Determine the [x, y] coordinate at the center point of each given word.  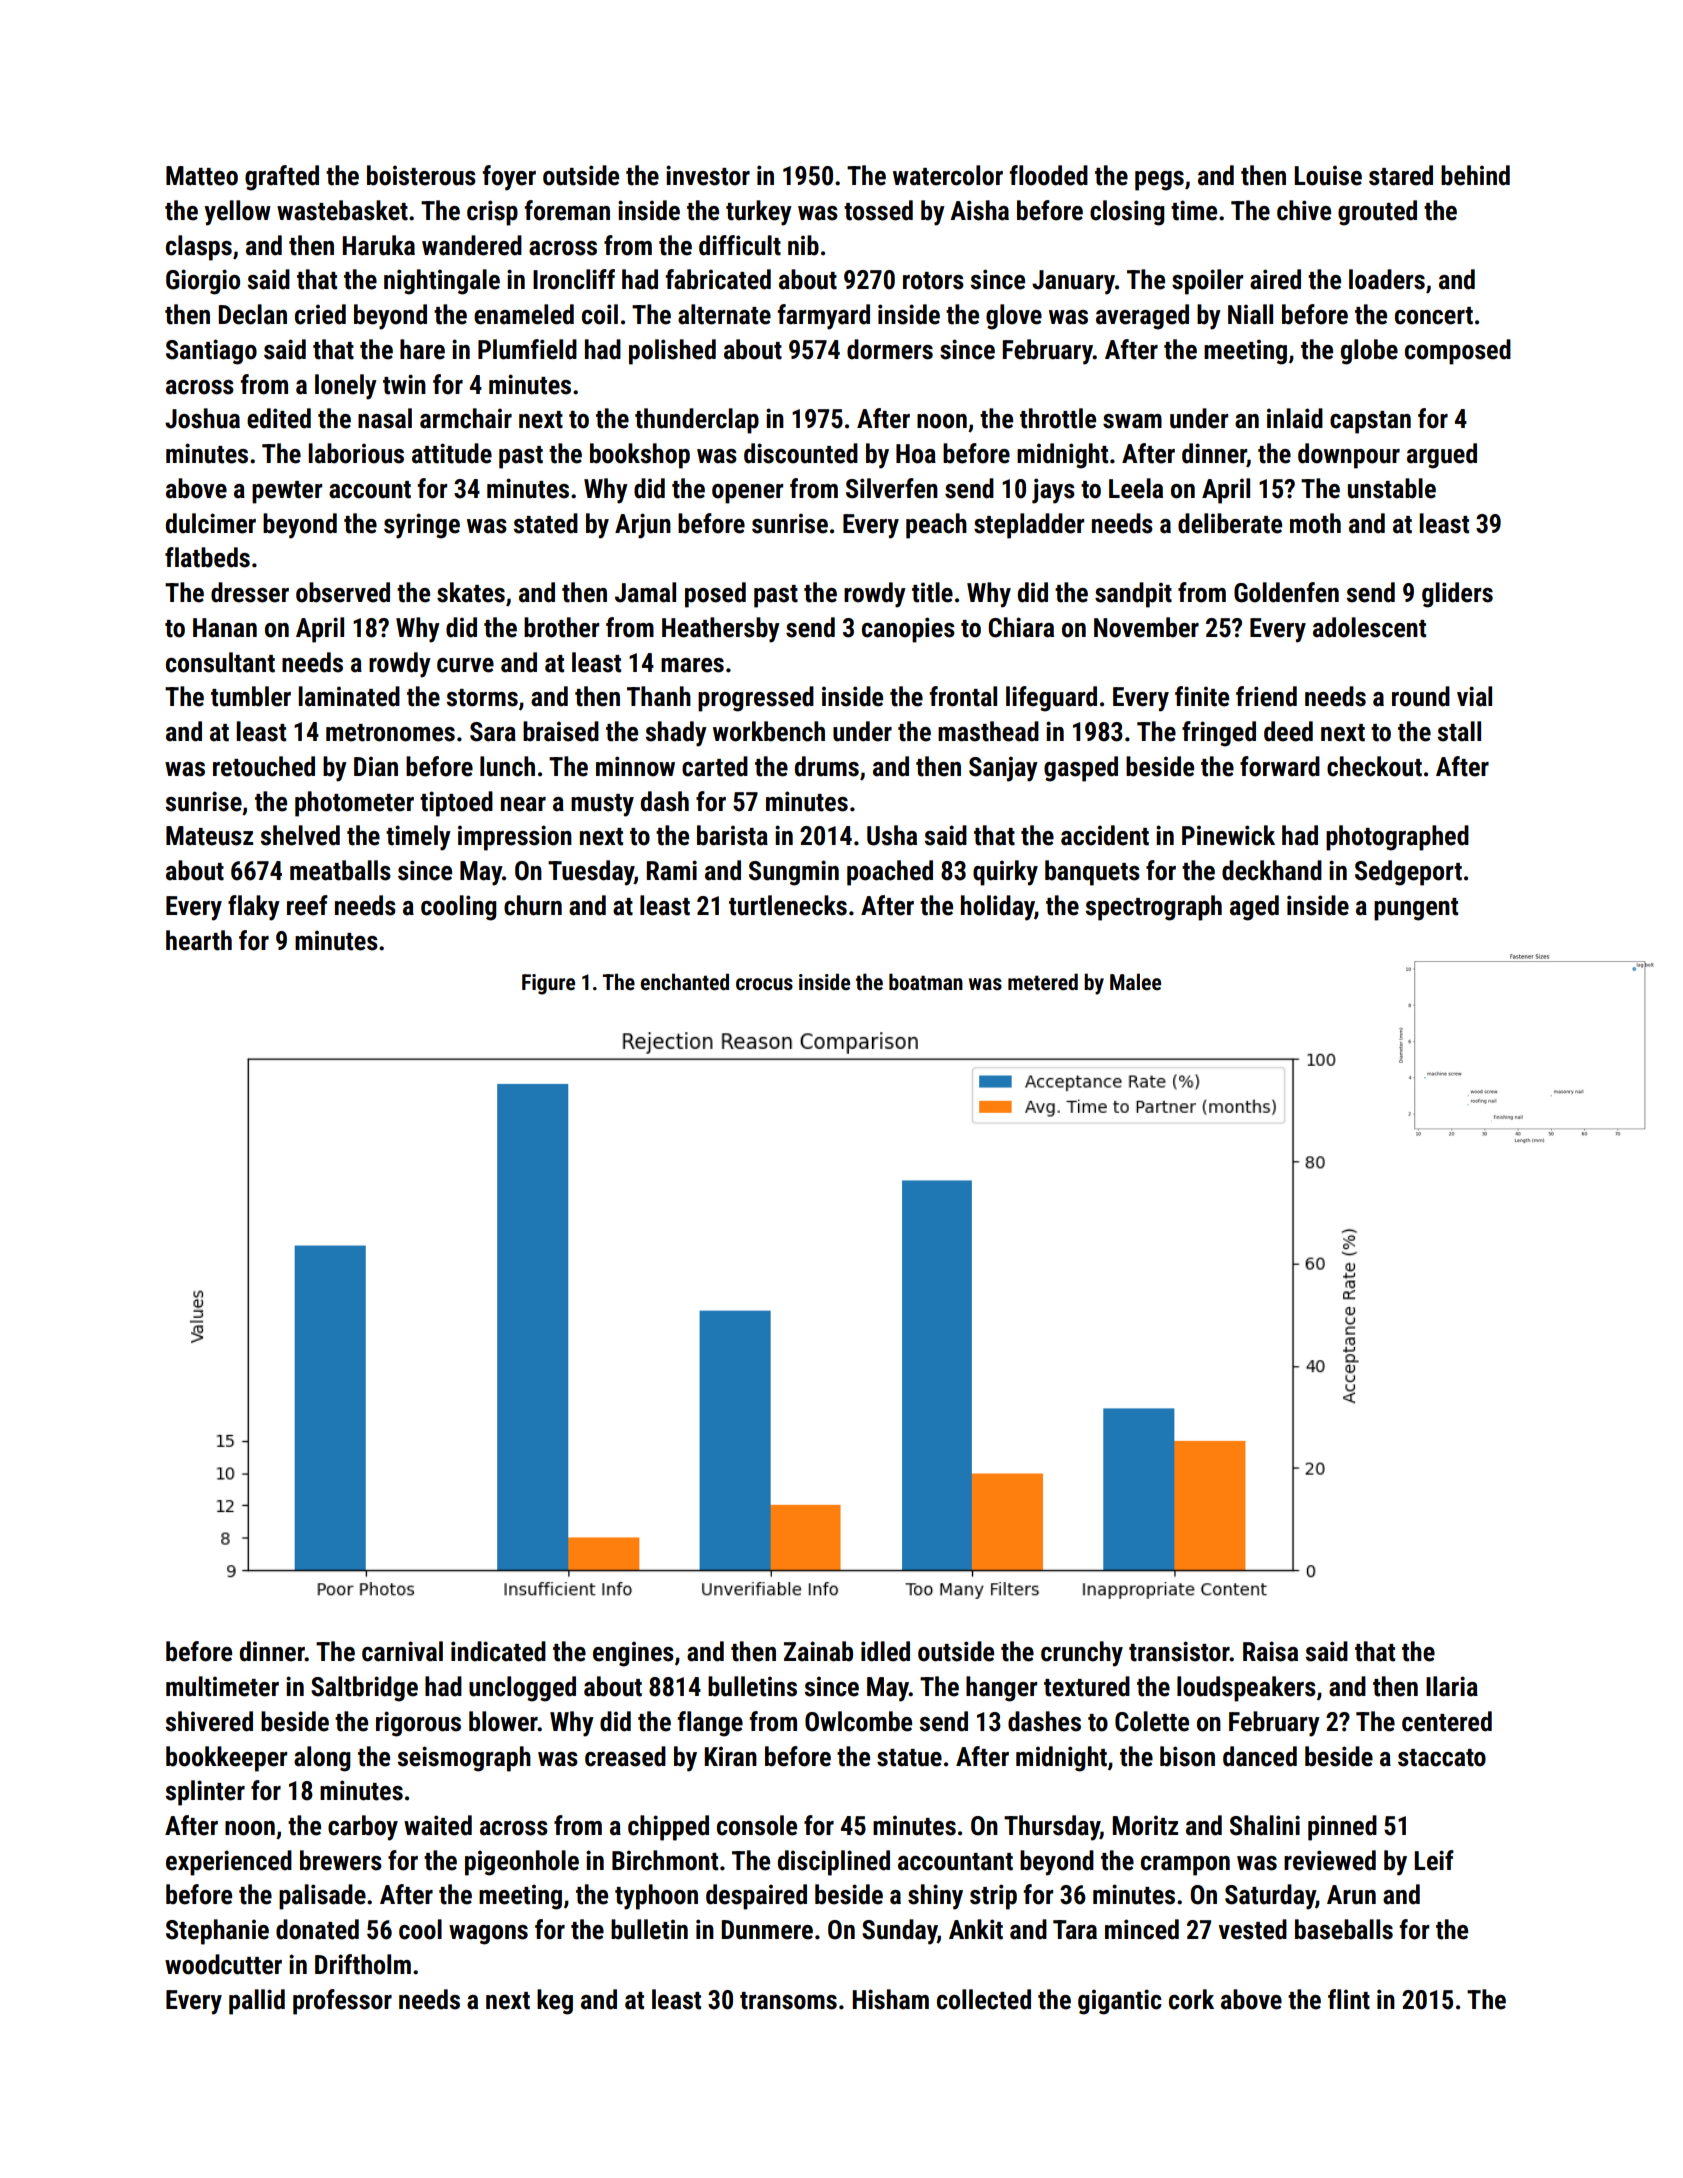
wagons [488, 1935]
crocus [764, 984]
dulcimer [211, 523]
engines [633, 1654]
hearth [199, 940]
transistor [1179, 1651]
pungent [1416, 909]
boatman [926, 982]
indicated [498, 1651]
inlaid [1295, 418]
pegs [1159, 181]
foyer [509, 178]
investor [708, 175]
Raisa [1270, 1651]
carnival [402, 1651]
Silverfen [892, 488]
